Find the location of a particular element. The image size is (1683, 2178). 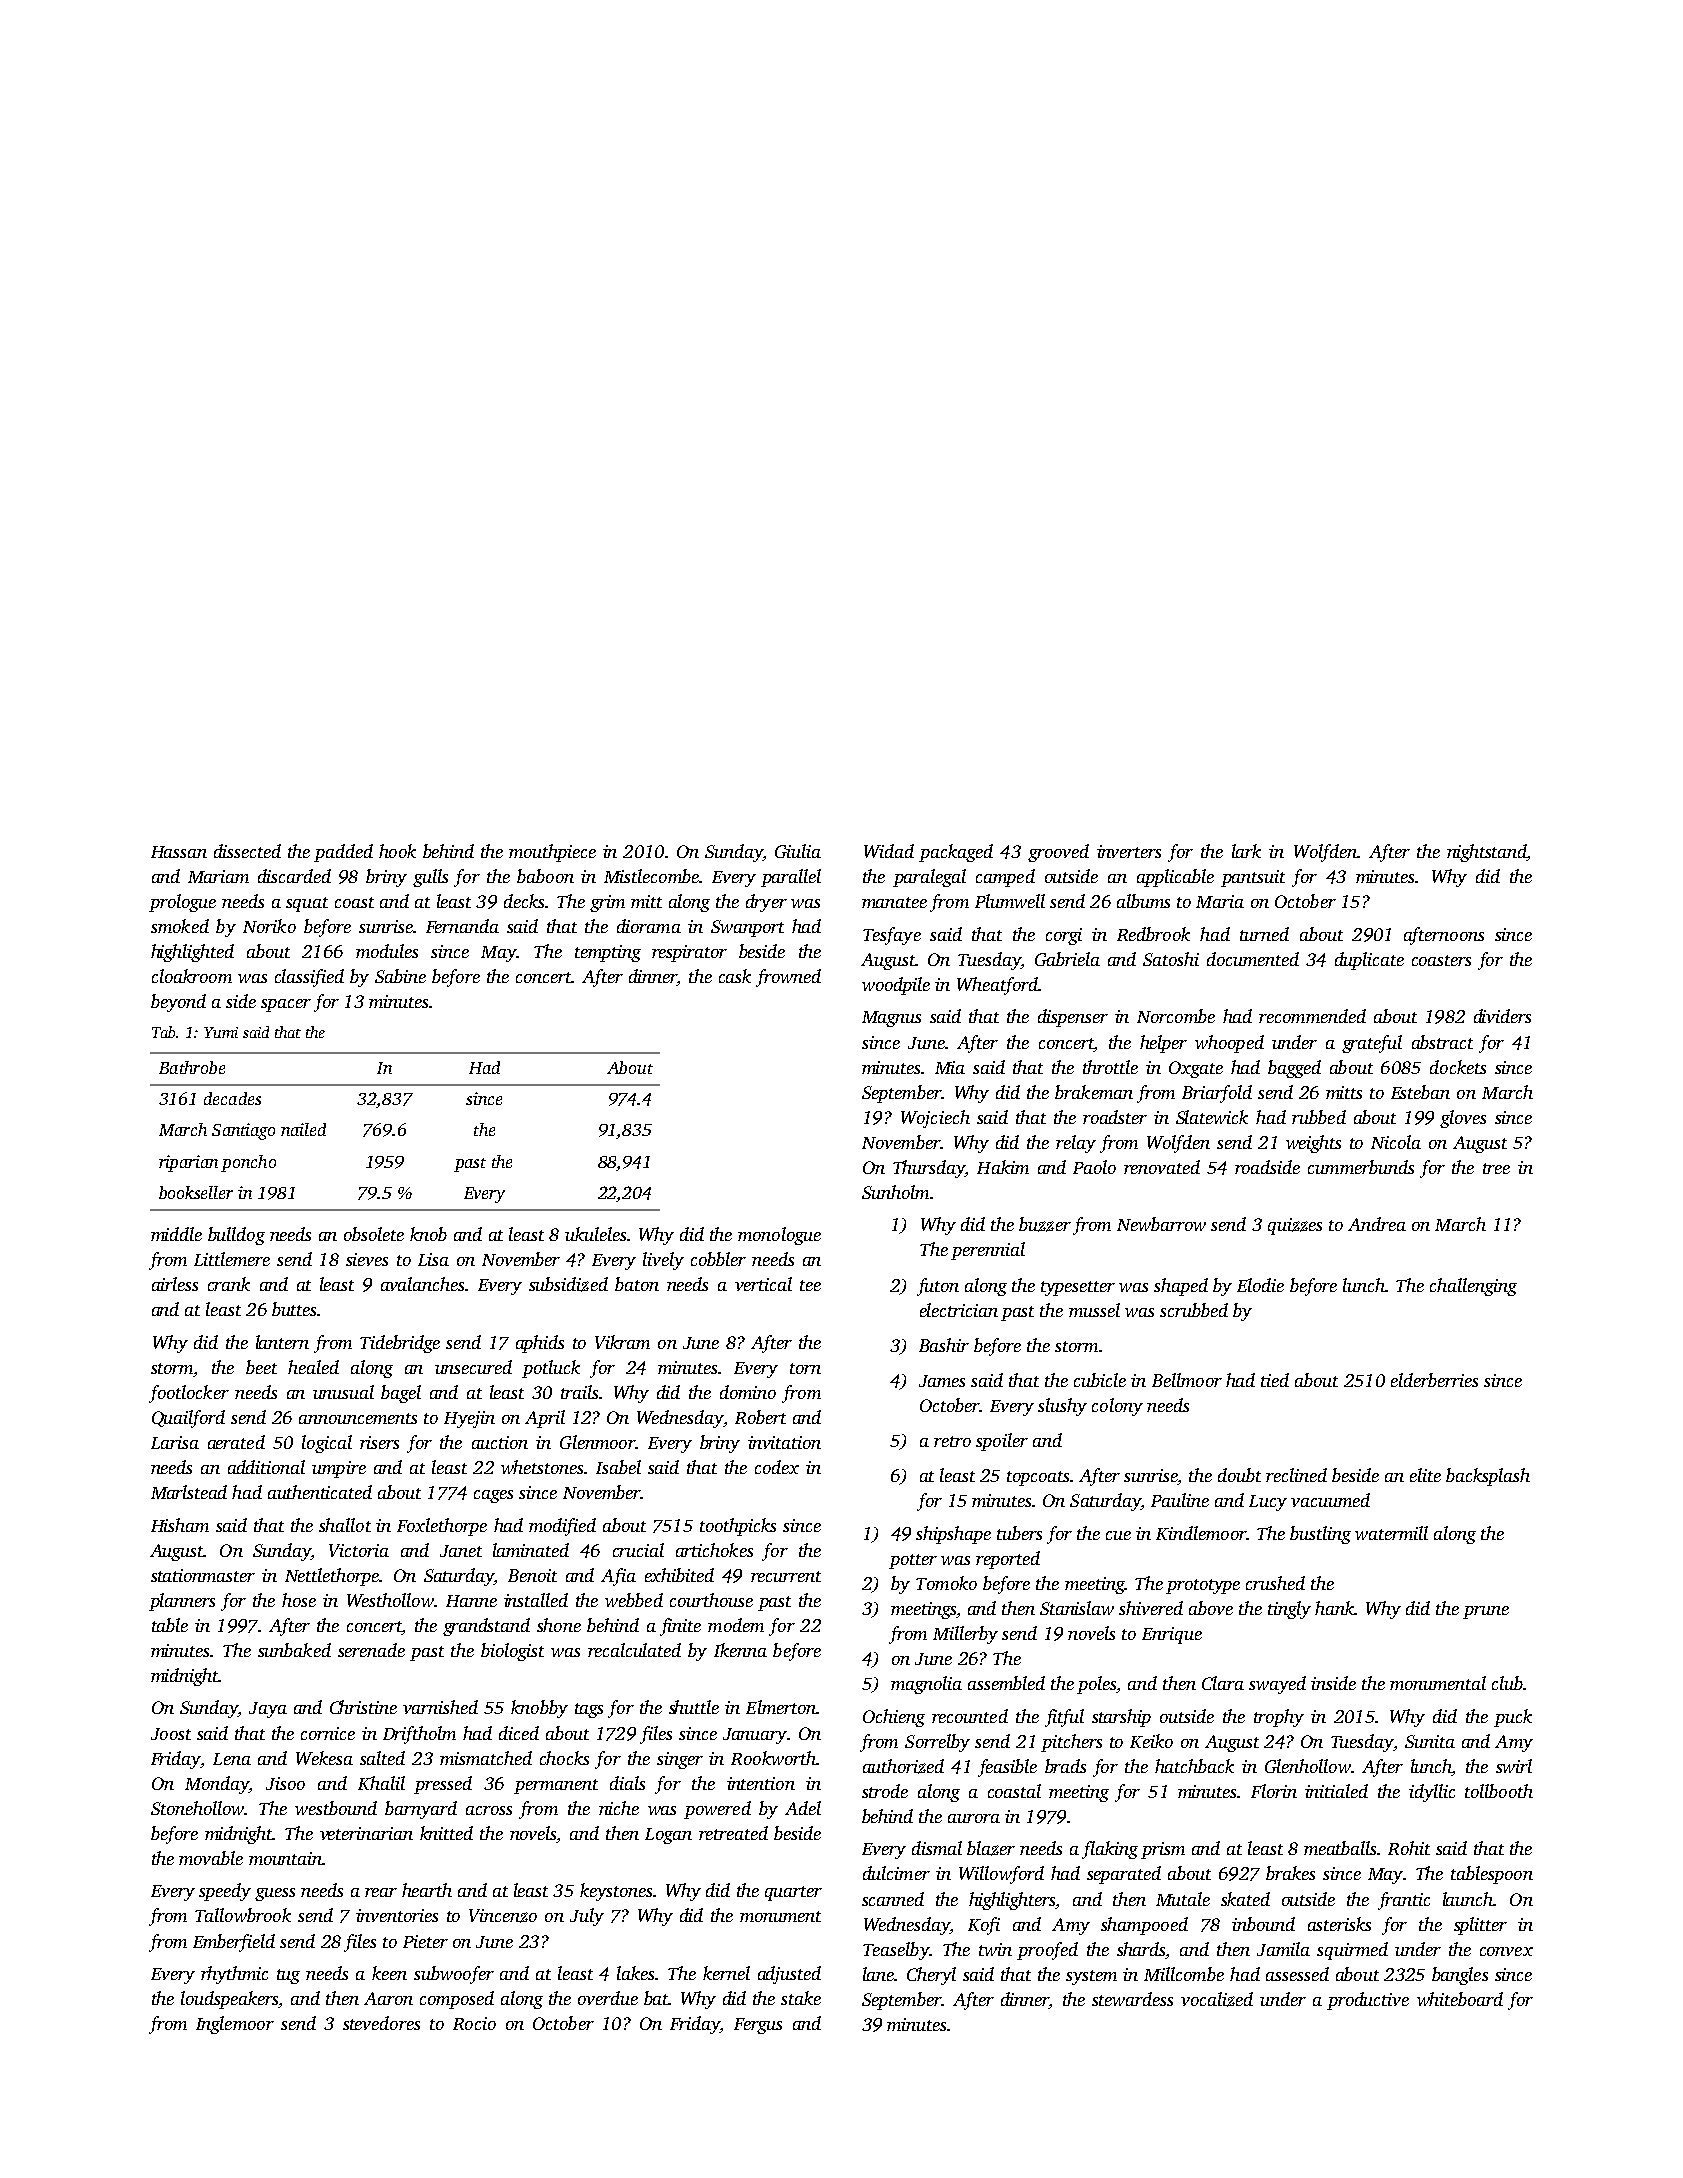

authorized is located at coordinates (903, 1766).
